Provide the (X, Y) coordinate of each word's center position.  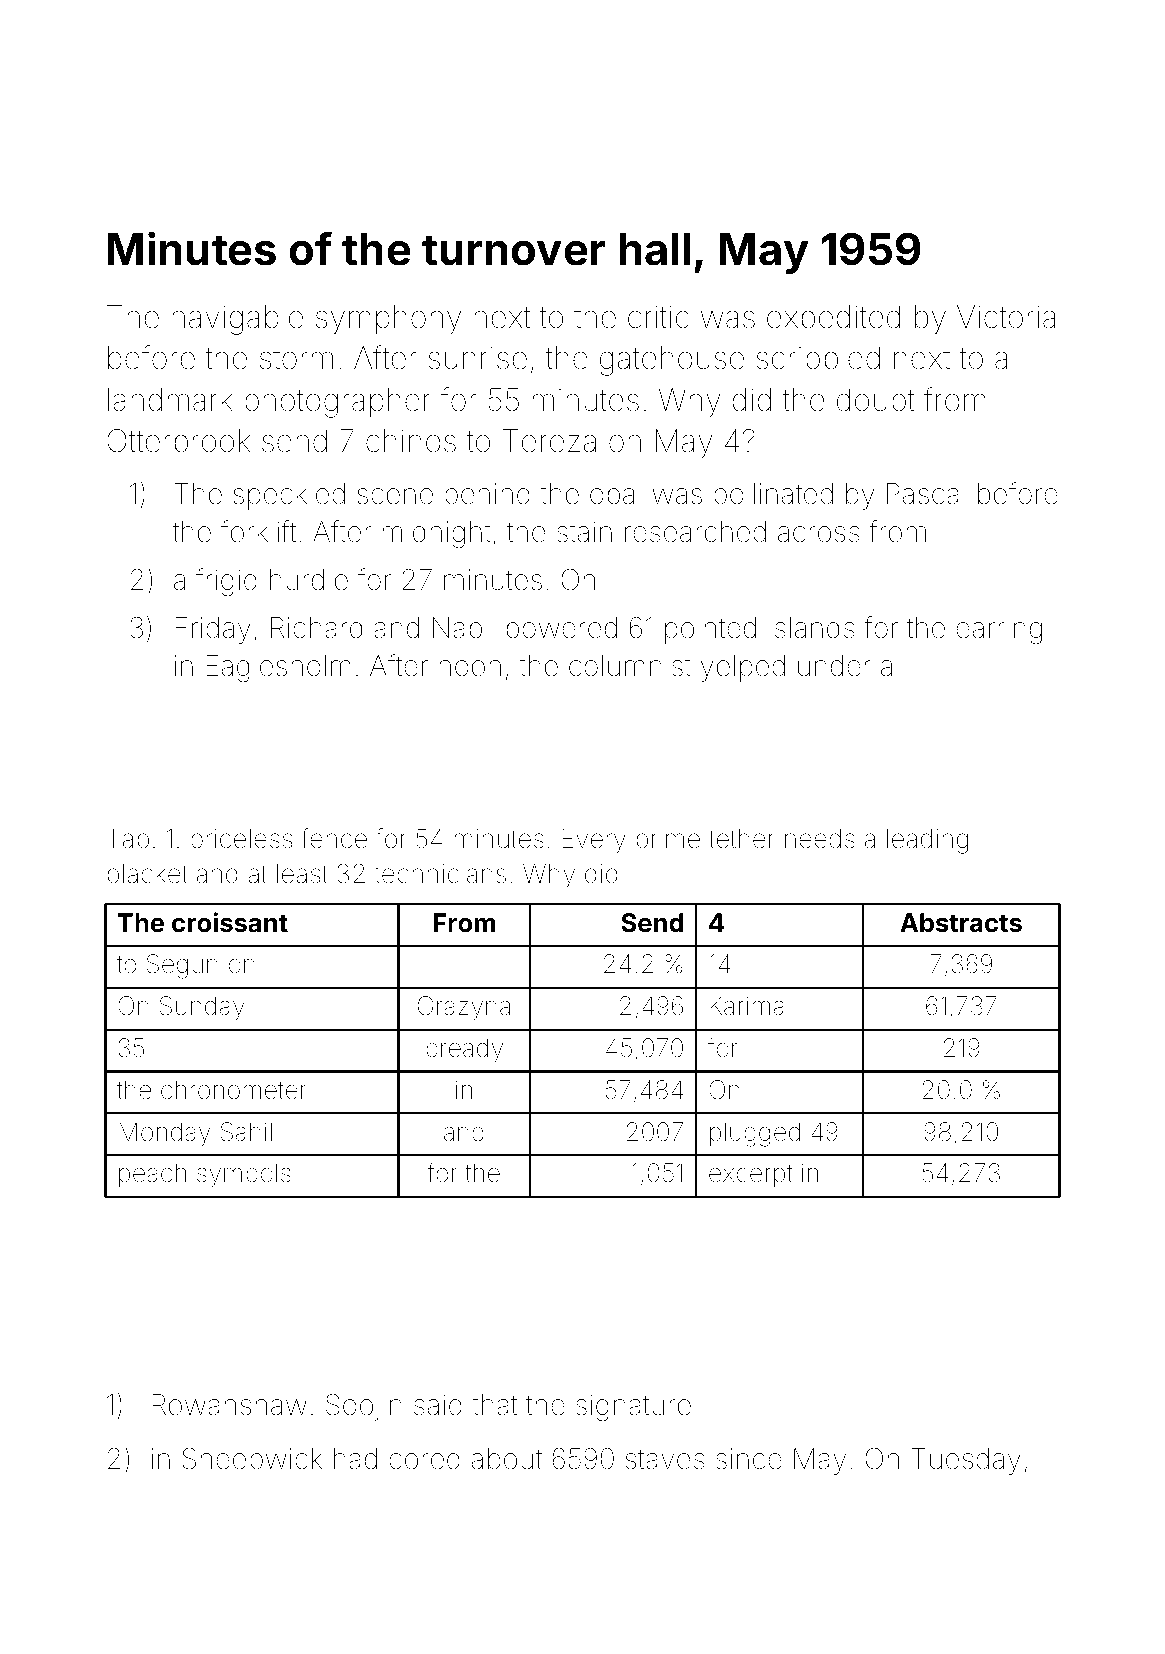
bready (464, 1050)
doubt (875, 400)
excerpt (750, 1176)
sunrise (477, 358)
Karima (747, 1006)
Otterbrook (178, 441)
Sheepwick (252, 1461)
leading (927, 841)
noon (470, 668)
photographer (337, 403)
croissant (230, 922)
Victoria (1006, 317)
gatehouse (672, 361)
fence (334, 838)
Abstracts (961, 923)
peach (152, 1175)
